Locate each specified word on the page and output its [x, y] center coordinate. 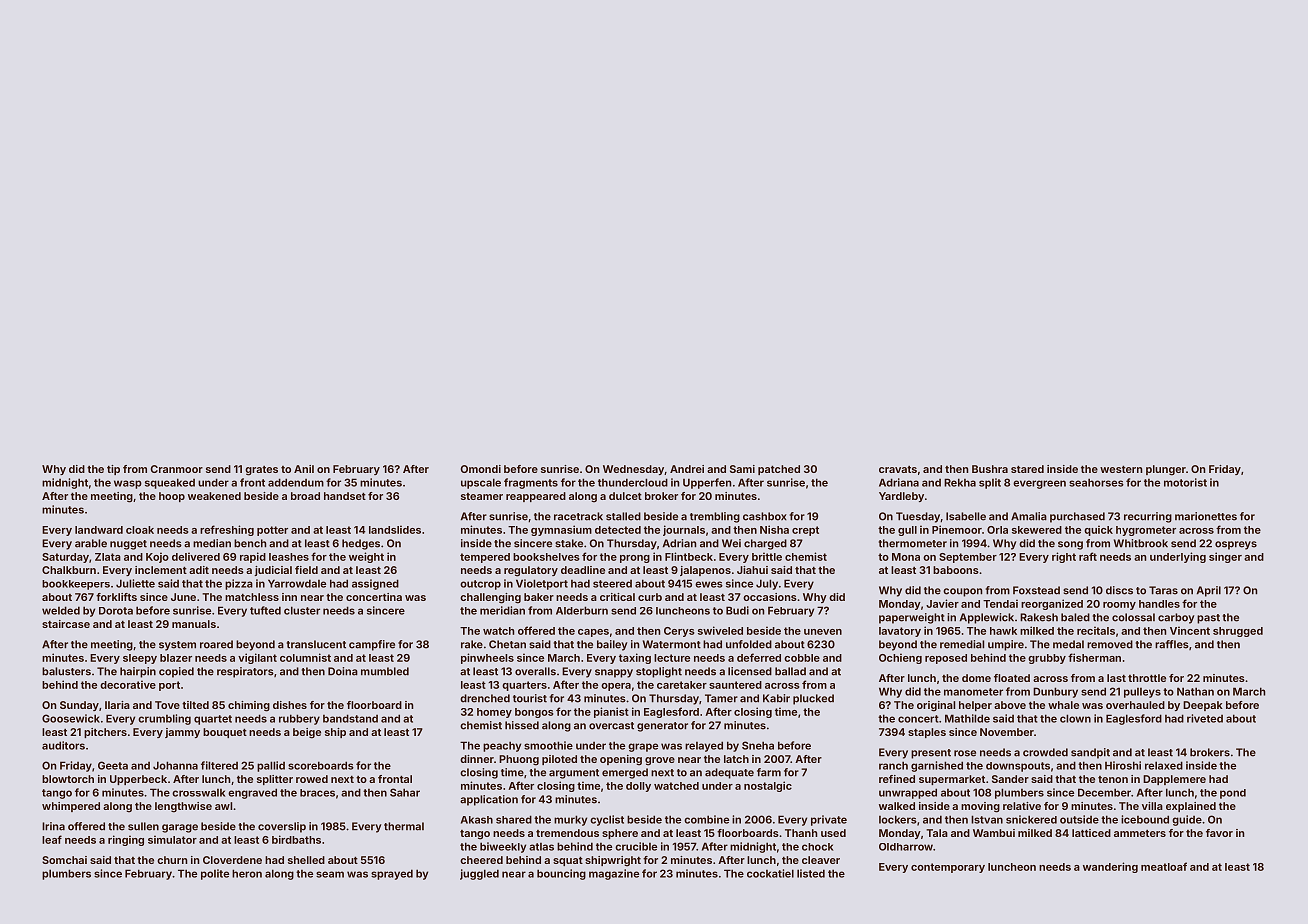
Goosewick [71, 718]
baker [539, 597]
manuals [194, 624]
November [1007, 732]
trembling [715, 517]
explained [1191, 807]
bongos [534, 713]
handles [1159, 604]
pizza [239, 584]
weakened [214, 496]
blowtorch [68, 779]
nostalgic [768, 786]
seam [330, 874]
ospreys [1236, 545]
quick [1098, 530]
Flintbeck [689, 556]
